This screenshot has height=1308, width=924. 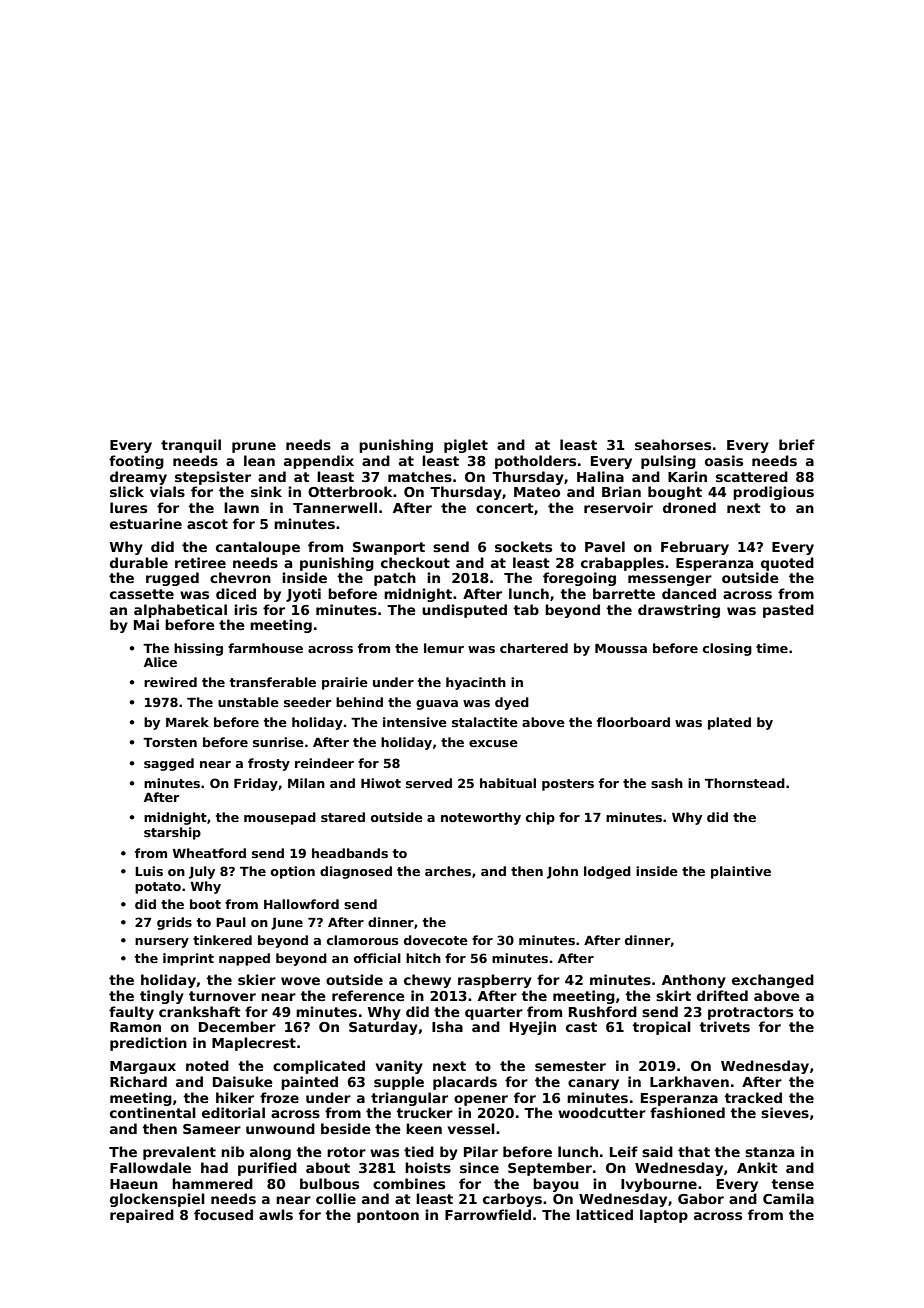 I want to click on potholders, so click(x=535, y=462).
